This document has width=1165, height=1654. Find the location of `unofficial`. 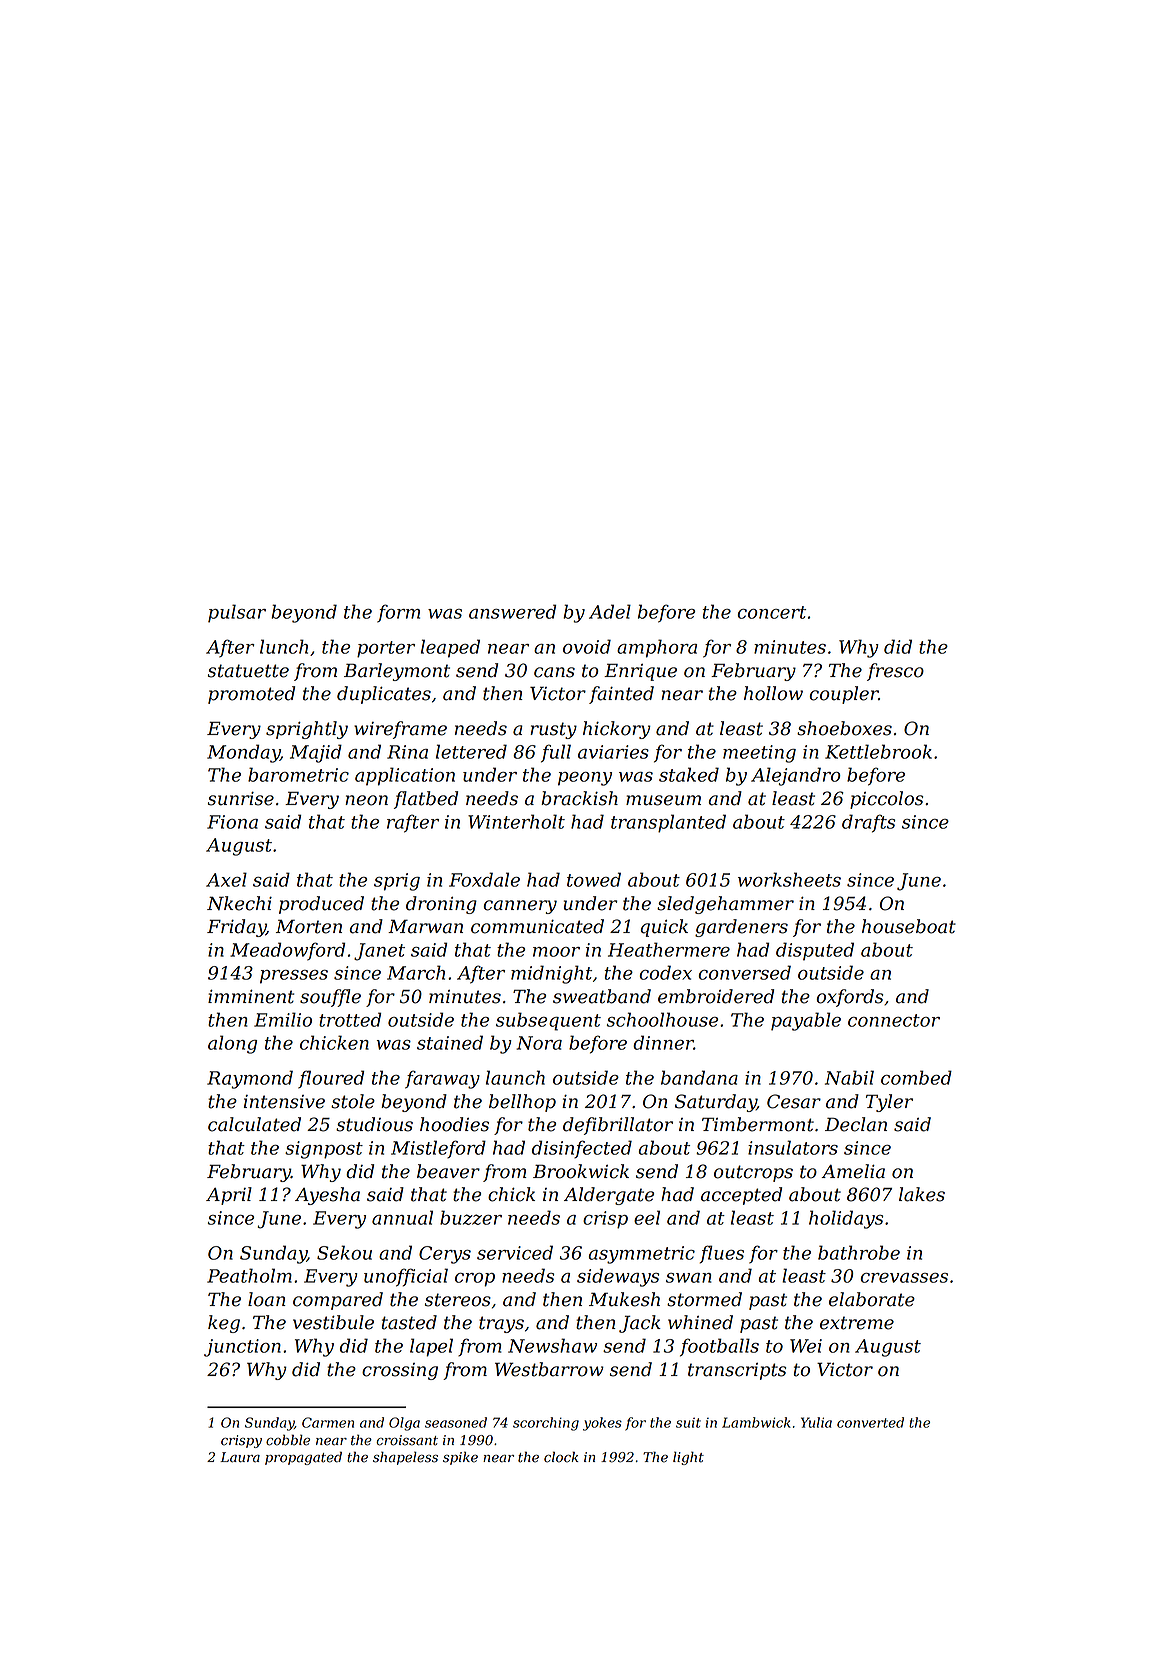

unofficial is located at coordinates (406, 1277).
